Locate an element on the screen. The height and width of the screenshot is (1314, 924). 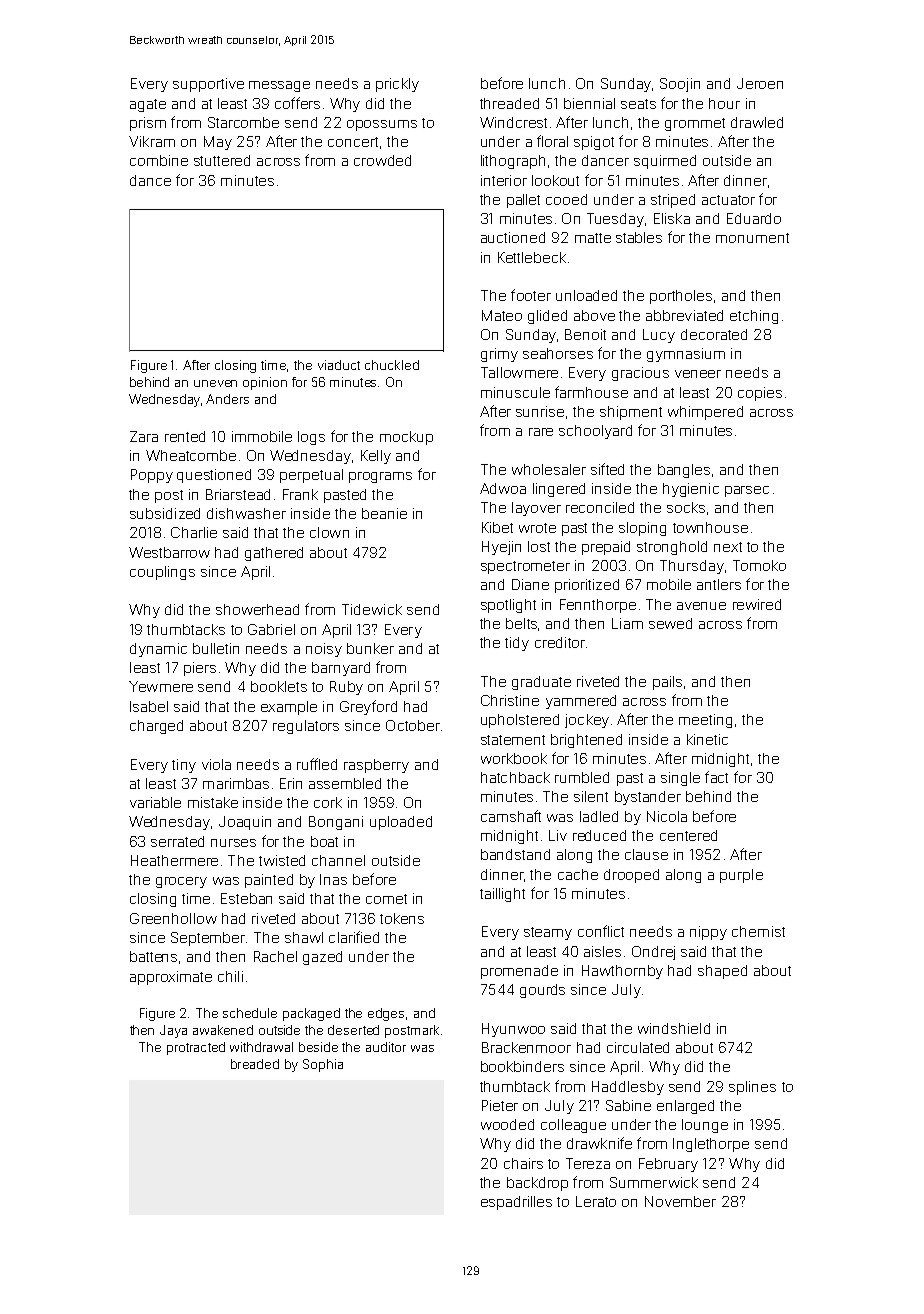
etching is located at coordinates (754, 317).
